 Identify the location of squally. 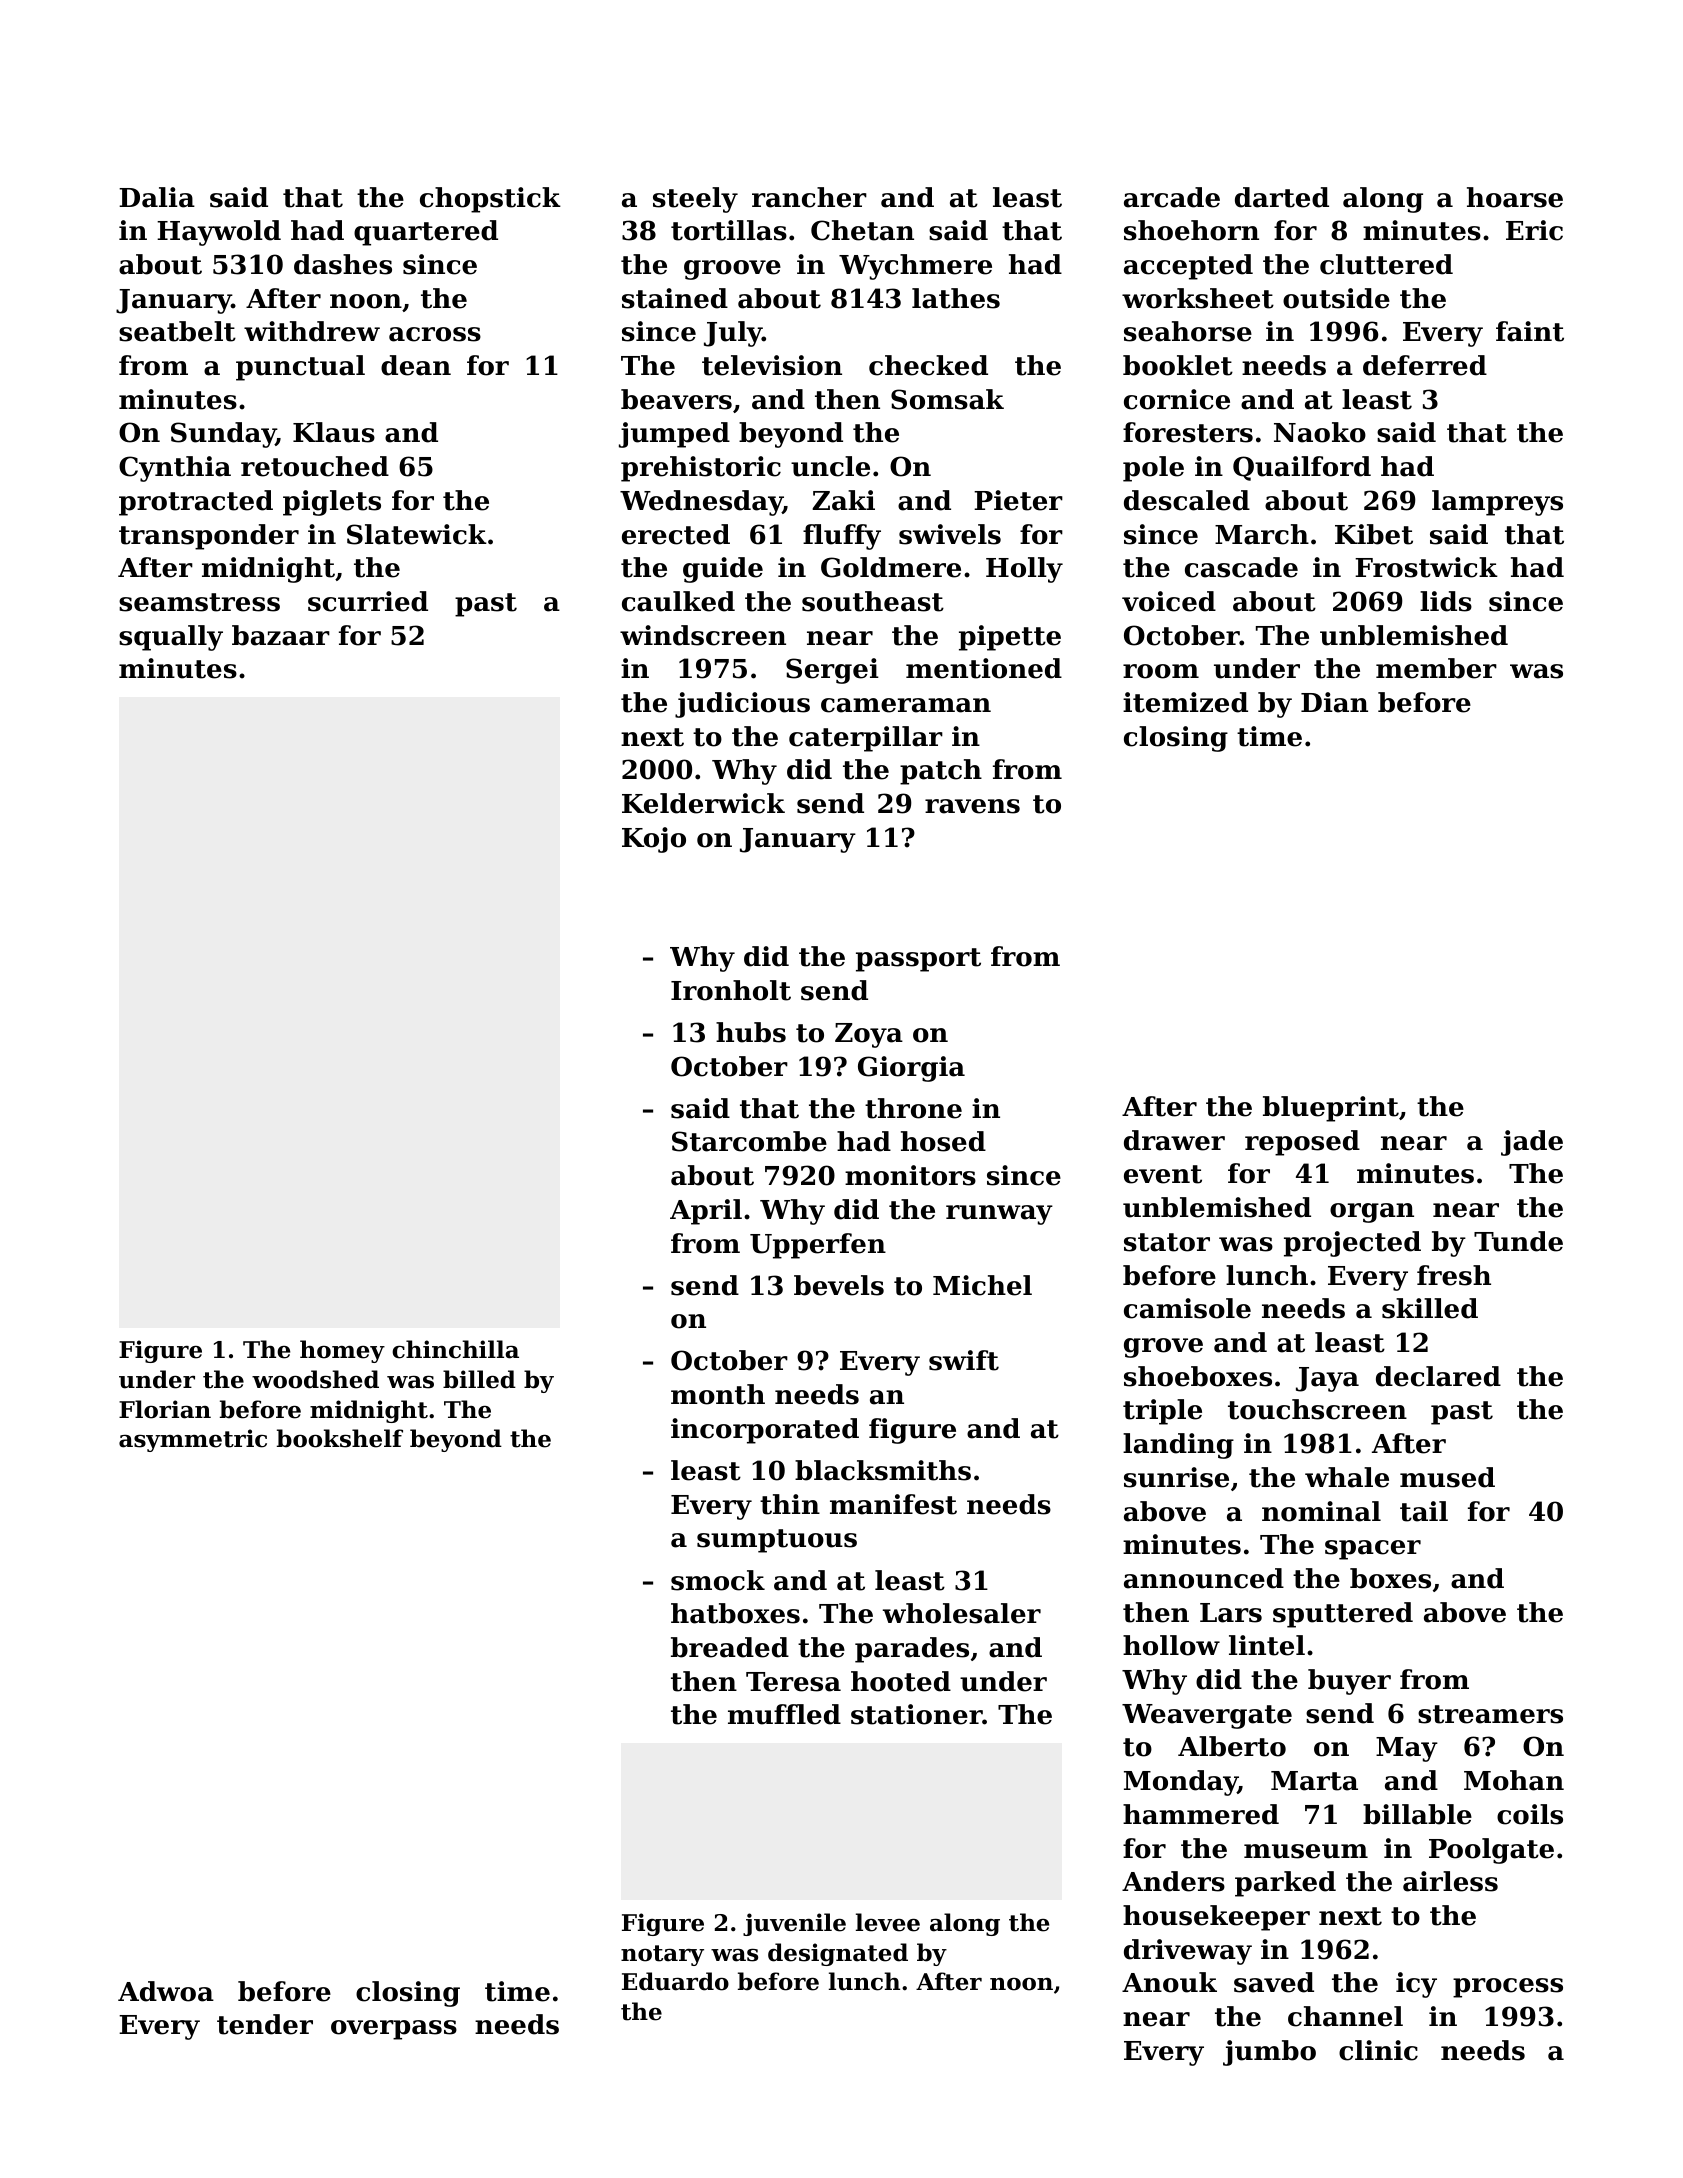
(171, 638).
